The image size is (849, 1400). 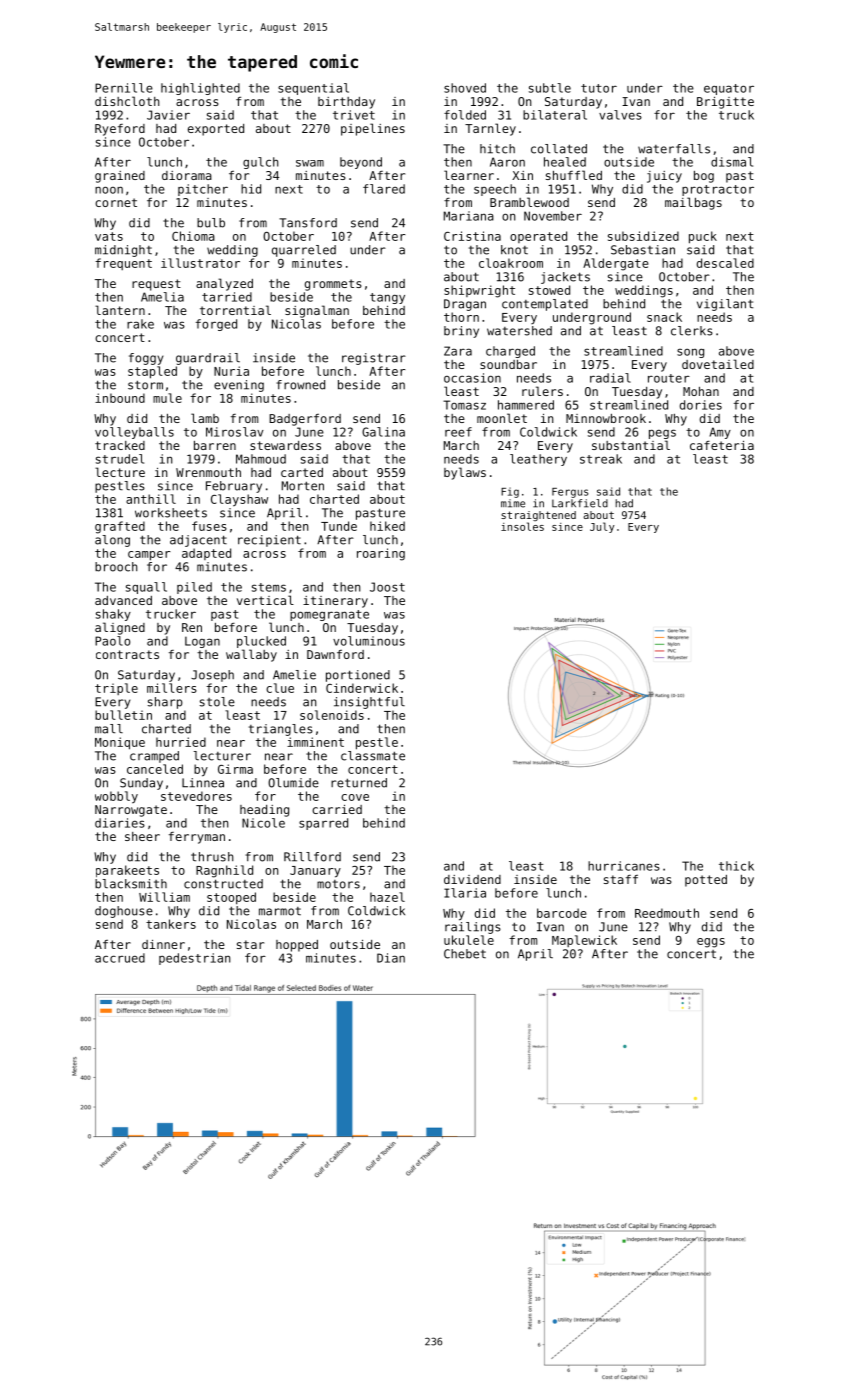 What do you see at coordinates (369, 703) in the screenshot?
I see `insightful` at bounding box center [369, 703].
